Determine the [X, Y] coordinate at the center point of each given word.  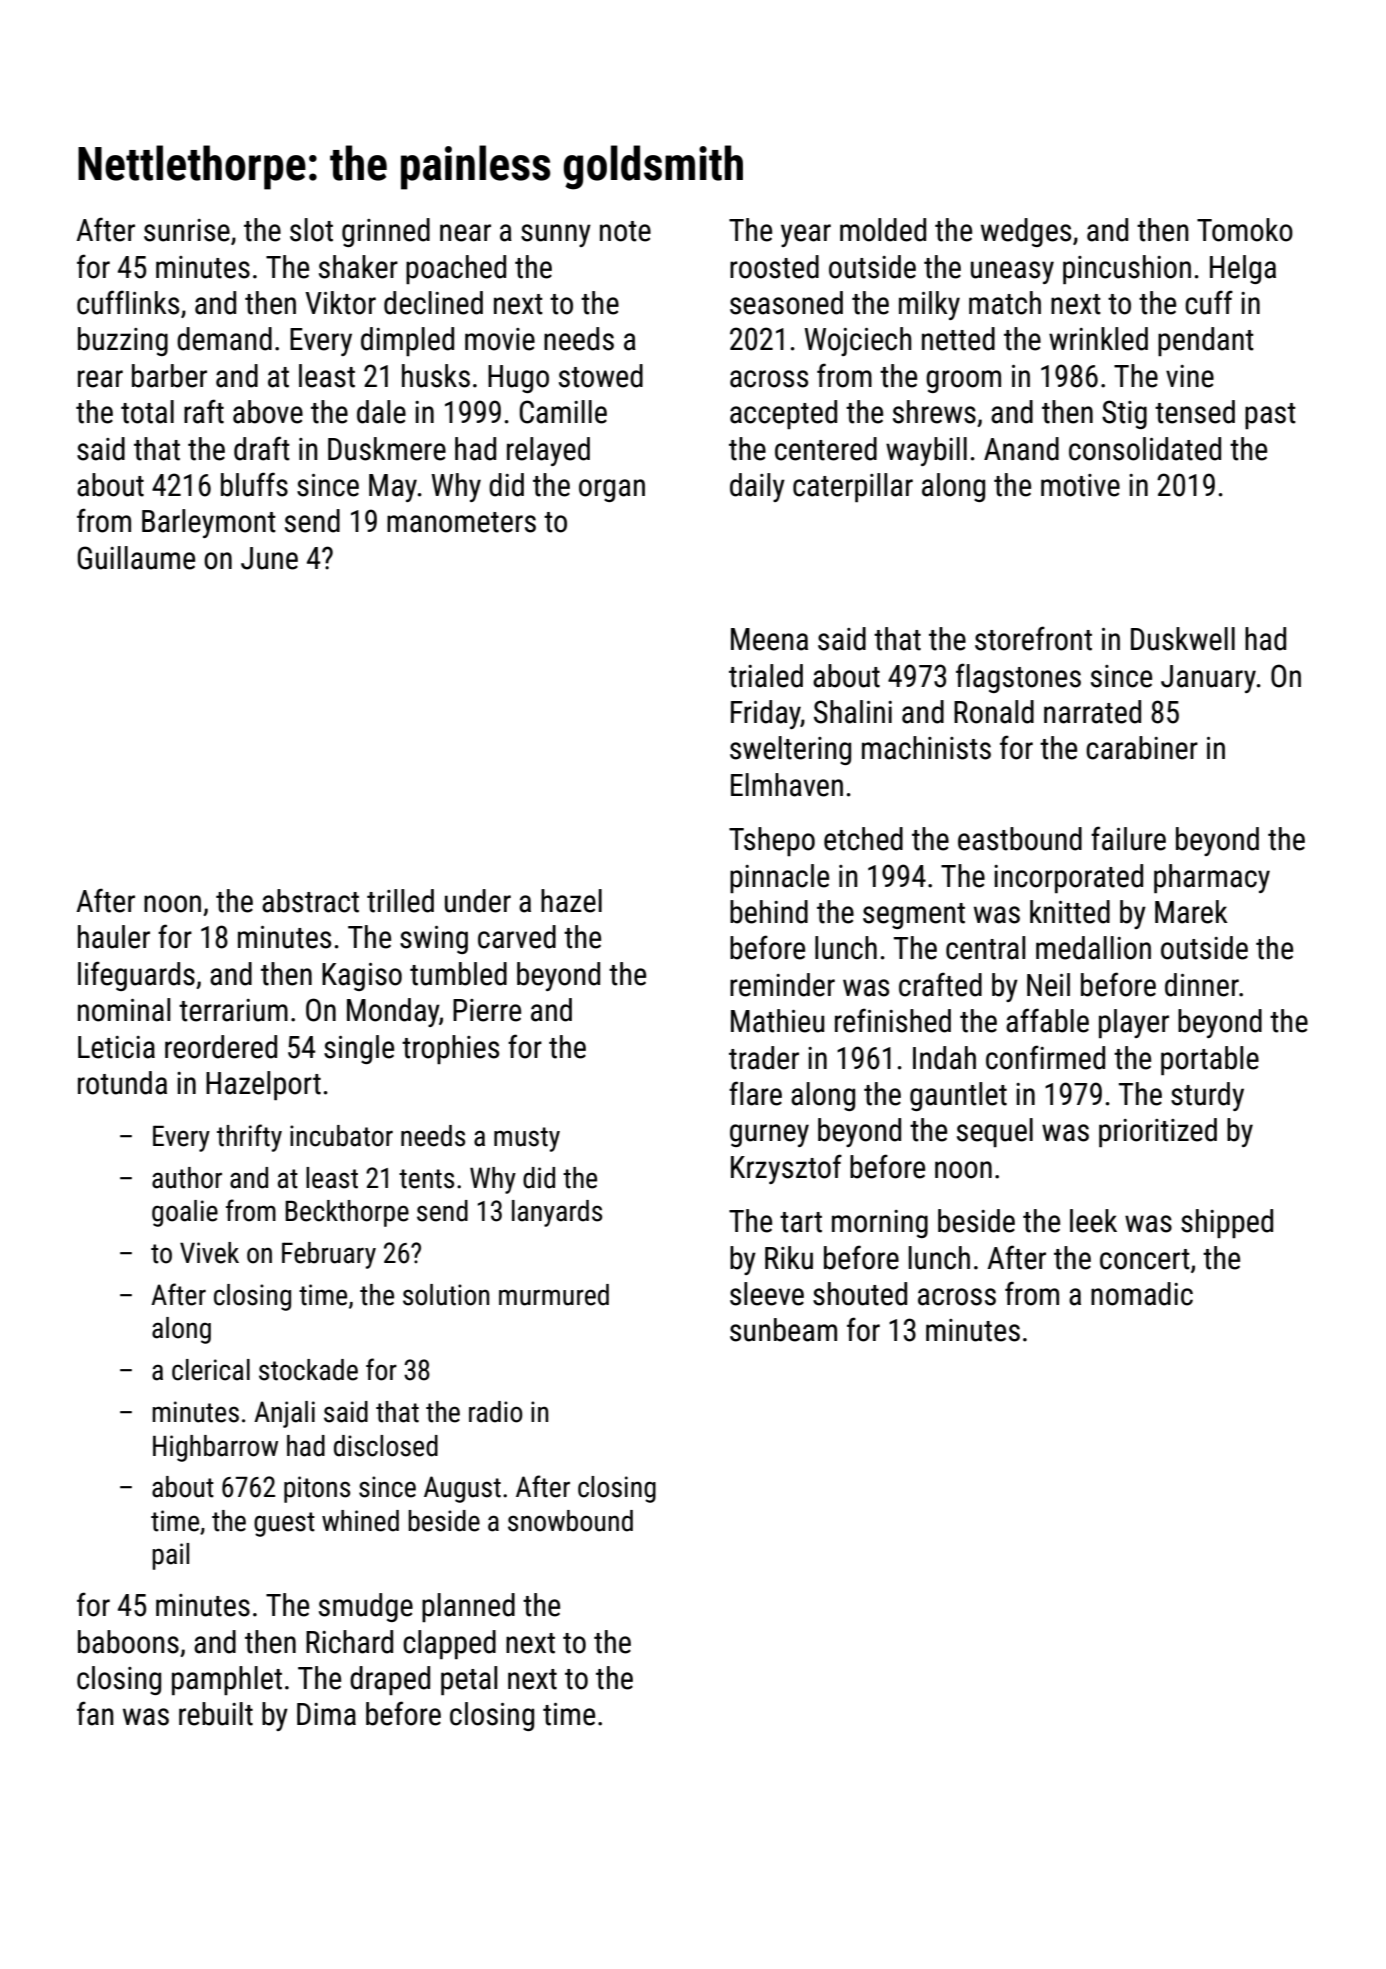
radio [495, 1412]
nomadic [1142, 1294]
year [806, 235]
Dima [326, 1714]
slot [311, 230]
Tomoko [1245, 230]
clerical [211, 1370]
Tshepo [772, 841]
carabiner [1142, 748]
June [269, 558]
